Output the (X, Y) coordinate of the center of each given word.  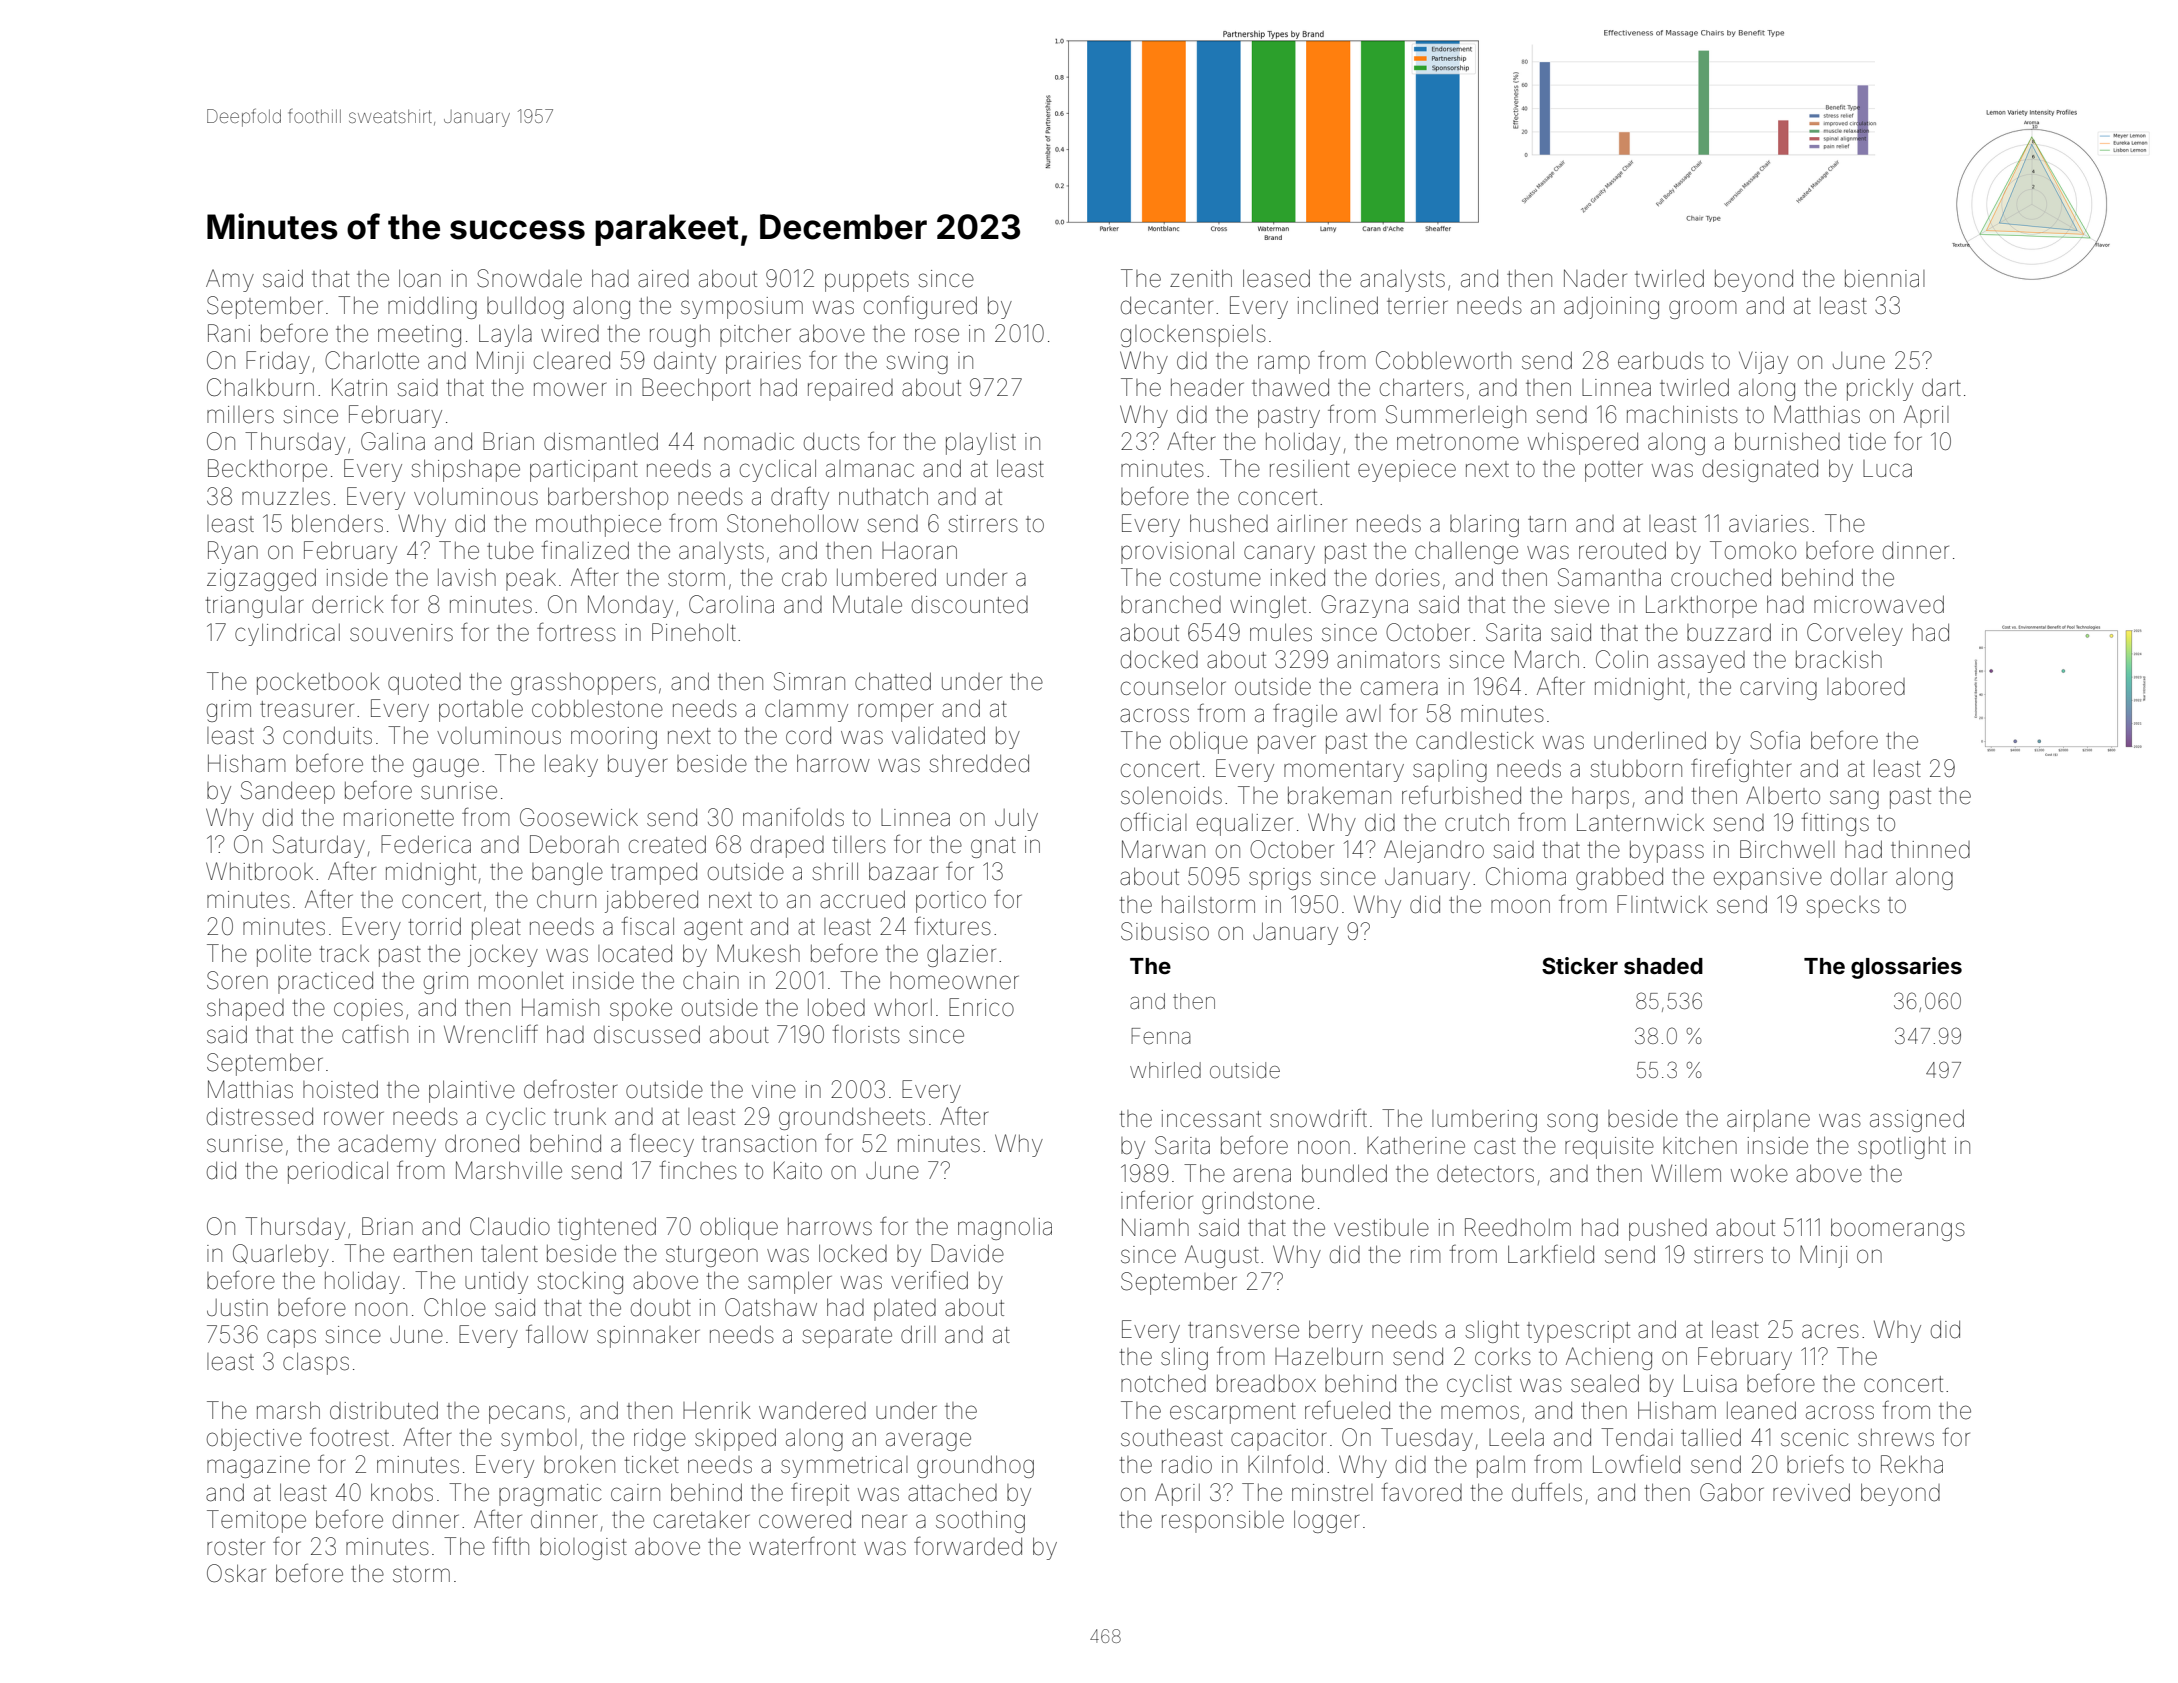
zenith (1201, 278)
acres (1830, 1331)
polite (284, 956)
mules (1281, 632)
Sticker (1580, 965)
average (928, 1441)
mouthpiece (598, 526)
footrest (349, 1437)
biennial (1885, 279)
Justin (237, 1308)
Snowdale (529, 278)
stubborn (1636, 769)
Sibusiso (1165, 931)
